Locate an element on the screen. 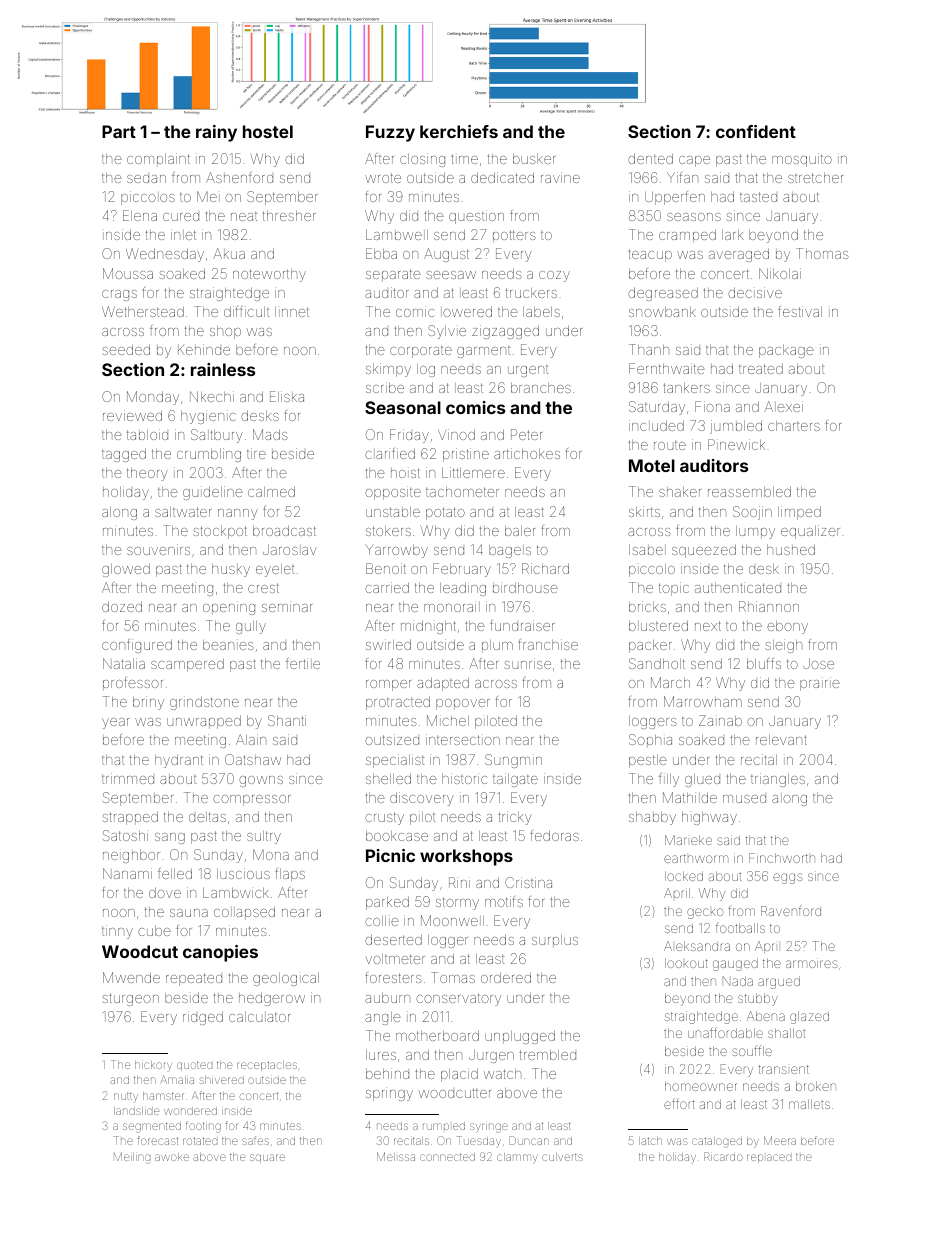  culverts is located at coordinates (562, 1157).
